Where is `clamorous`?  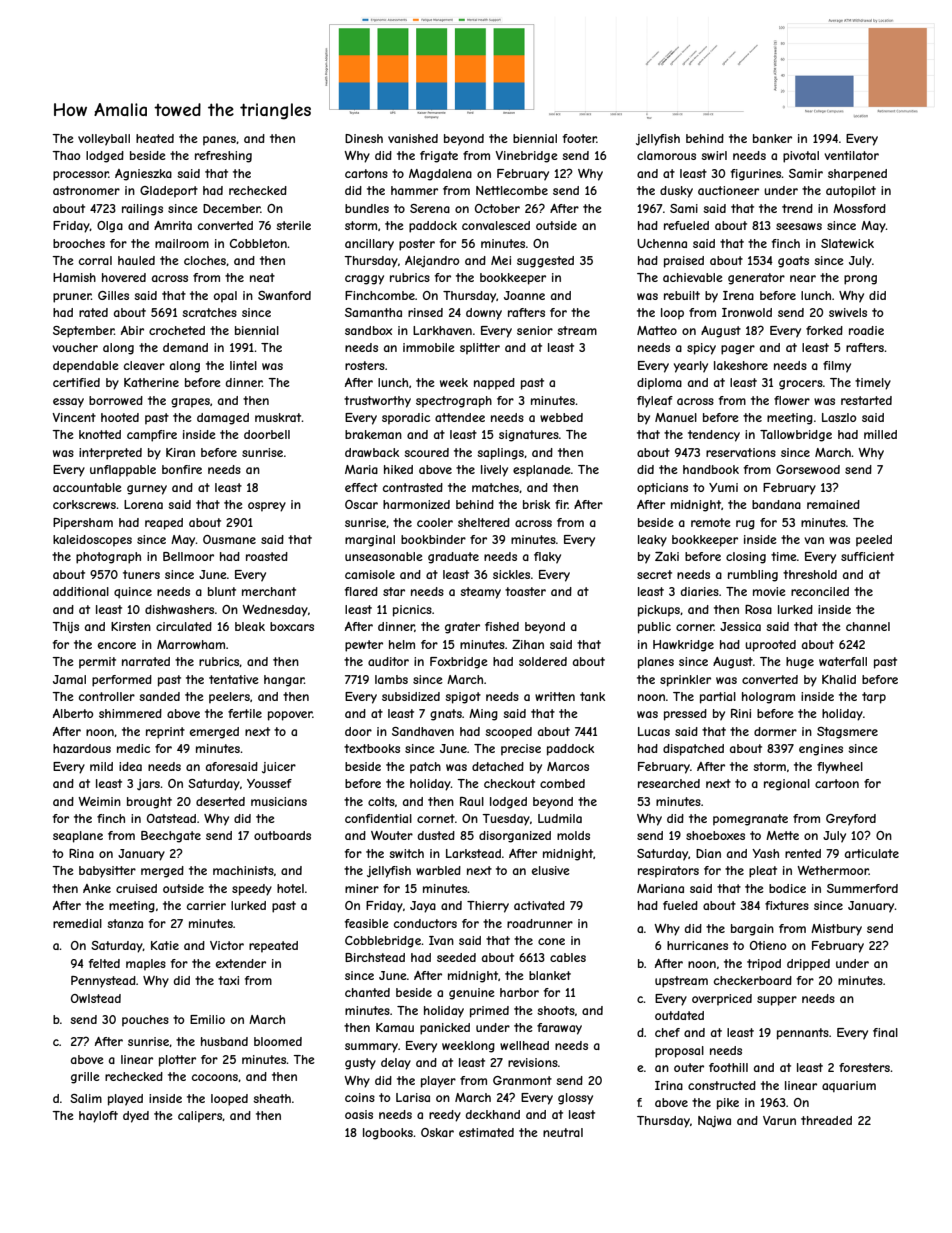
clamorous is located at coordinates (666, 155).
